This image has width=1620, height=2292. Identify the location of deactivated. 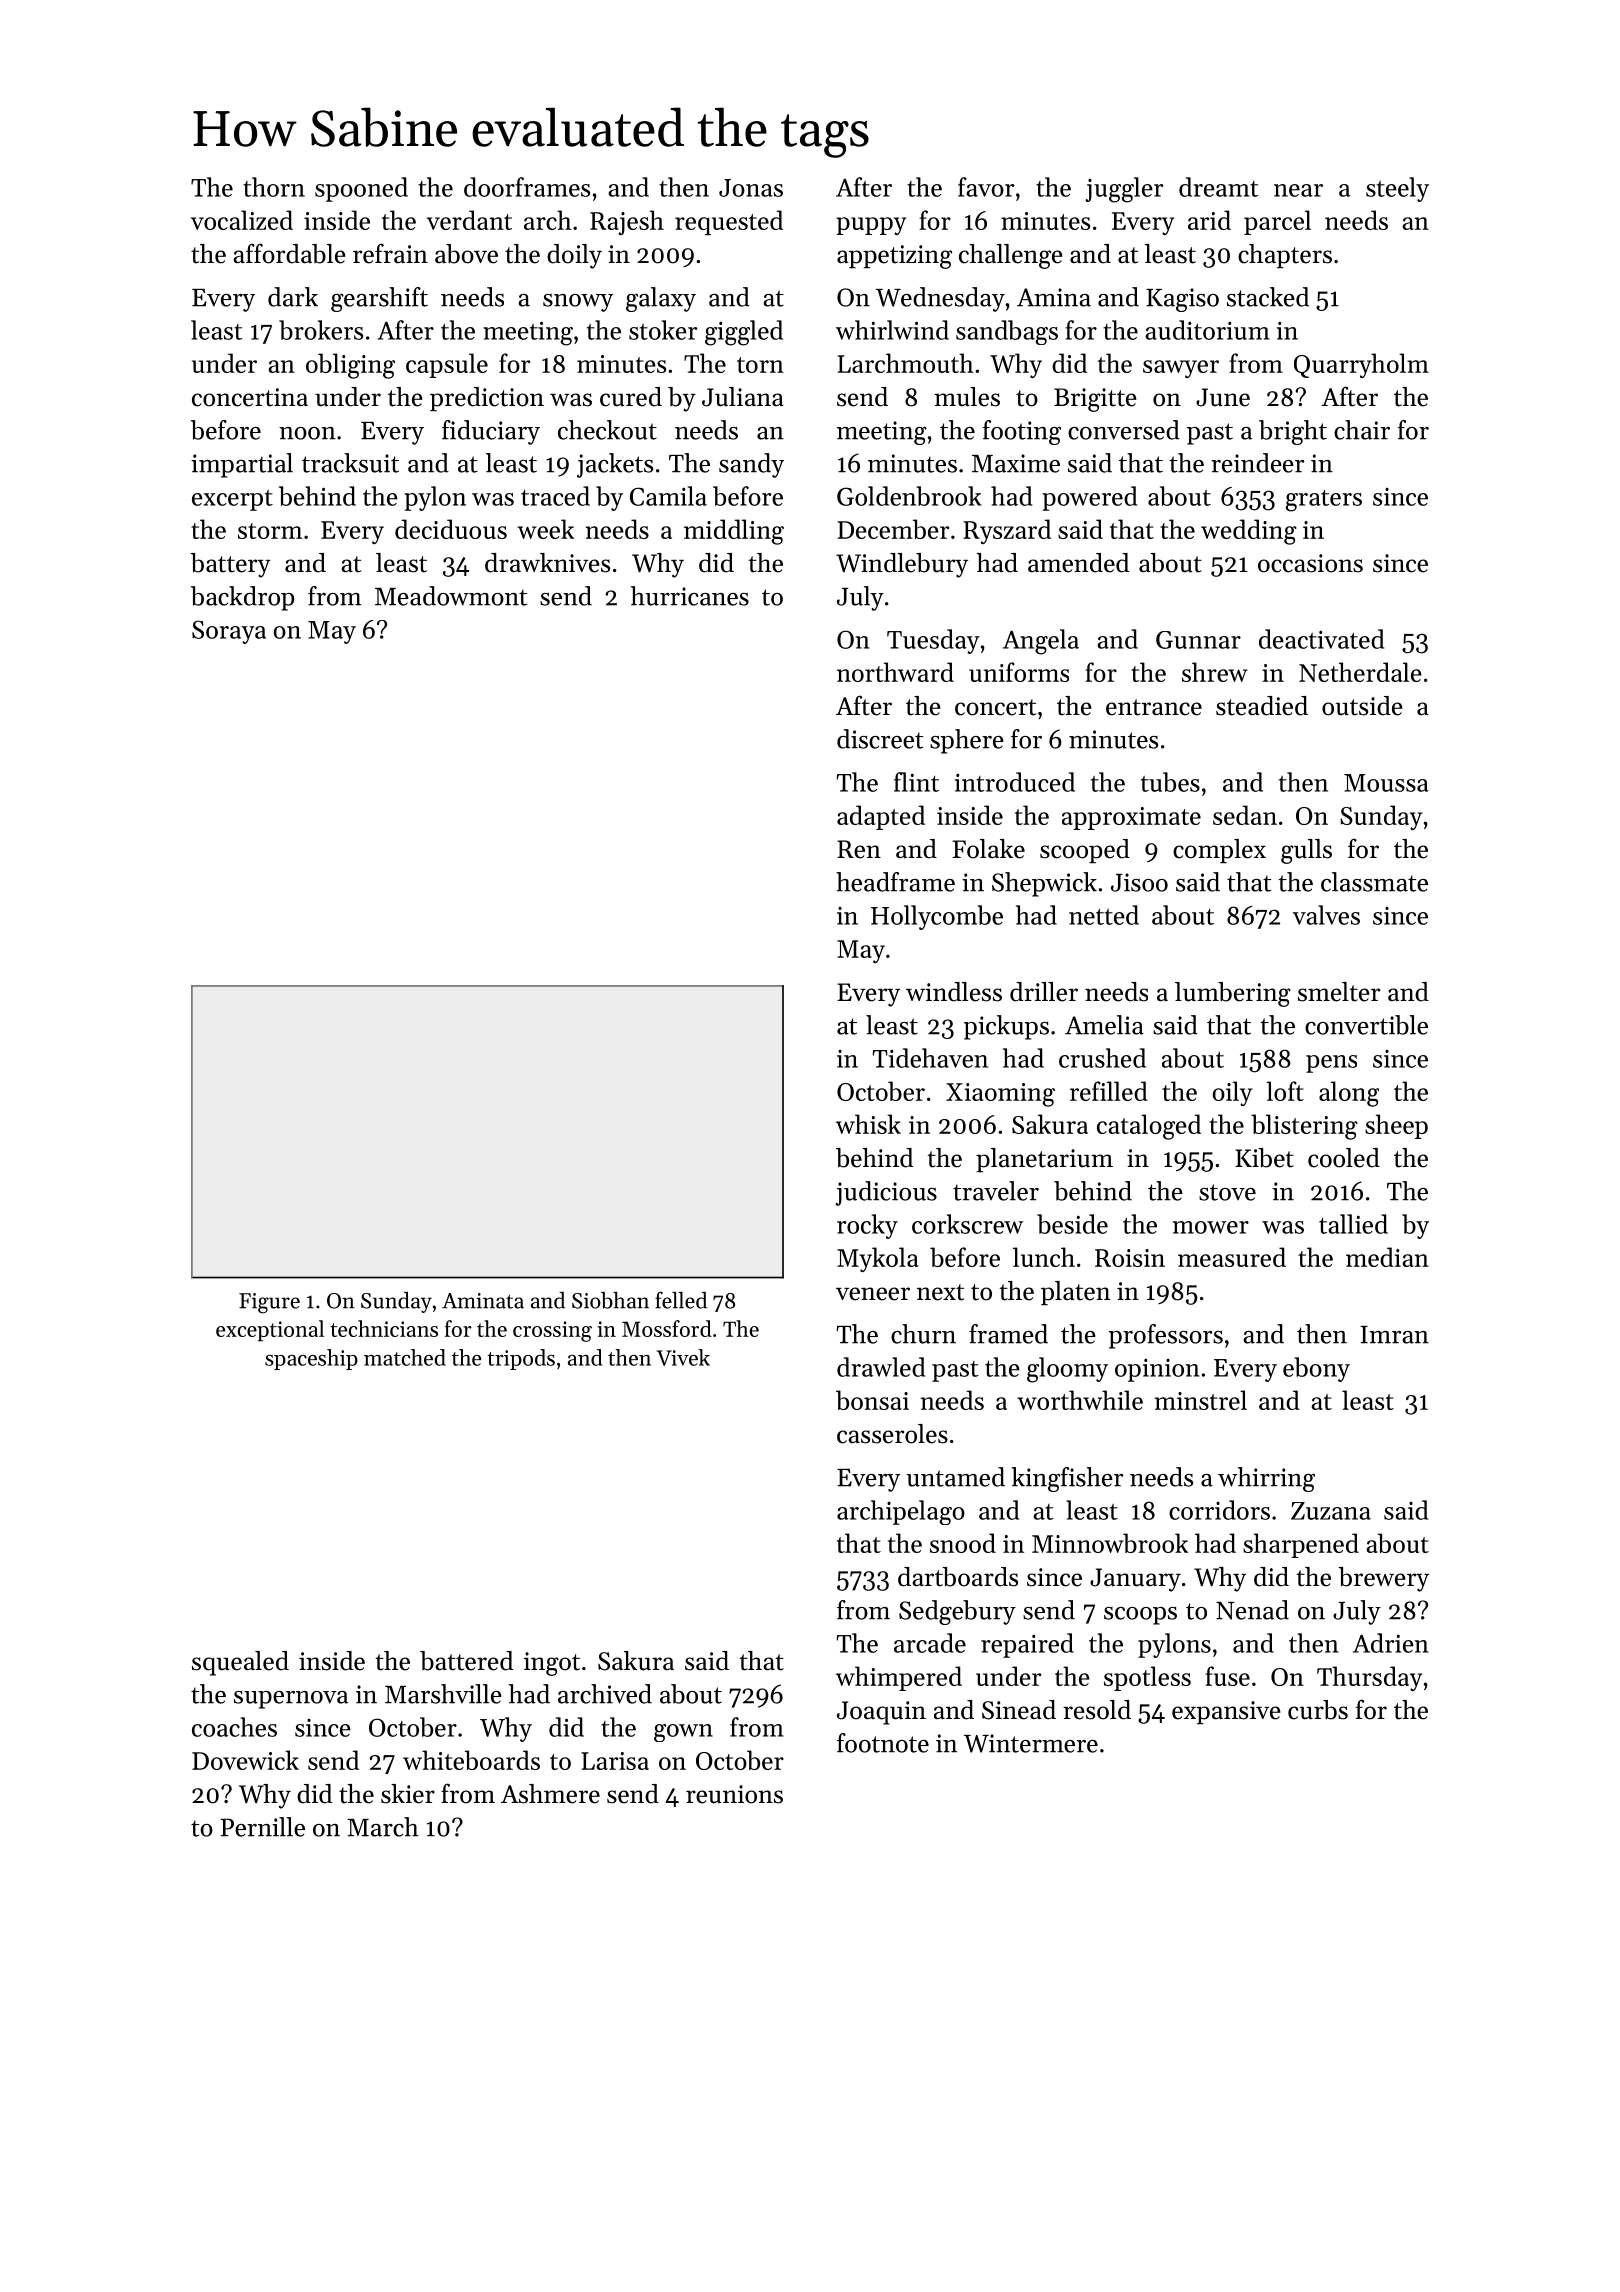
(1321, 639).
